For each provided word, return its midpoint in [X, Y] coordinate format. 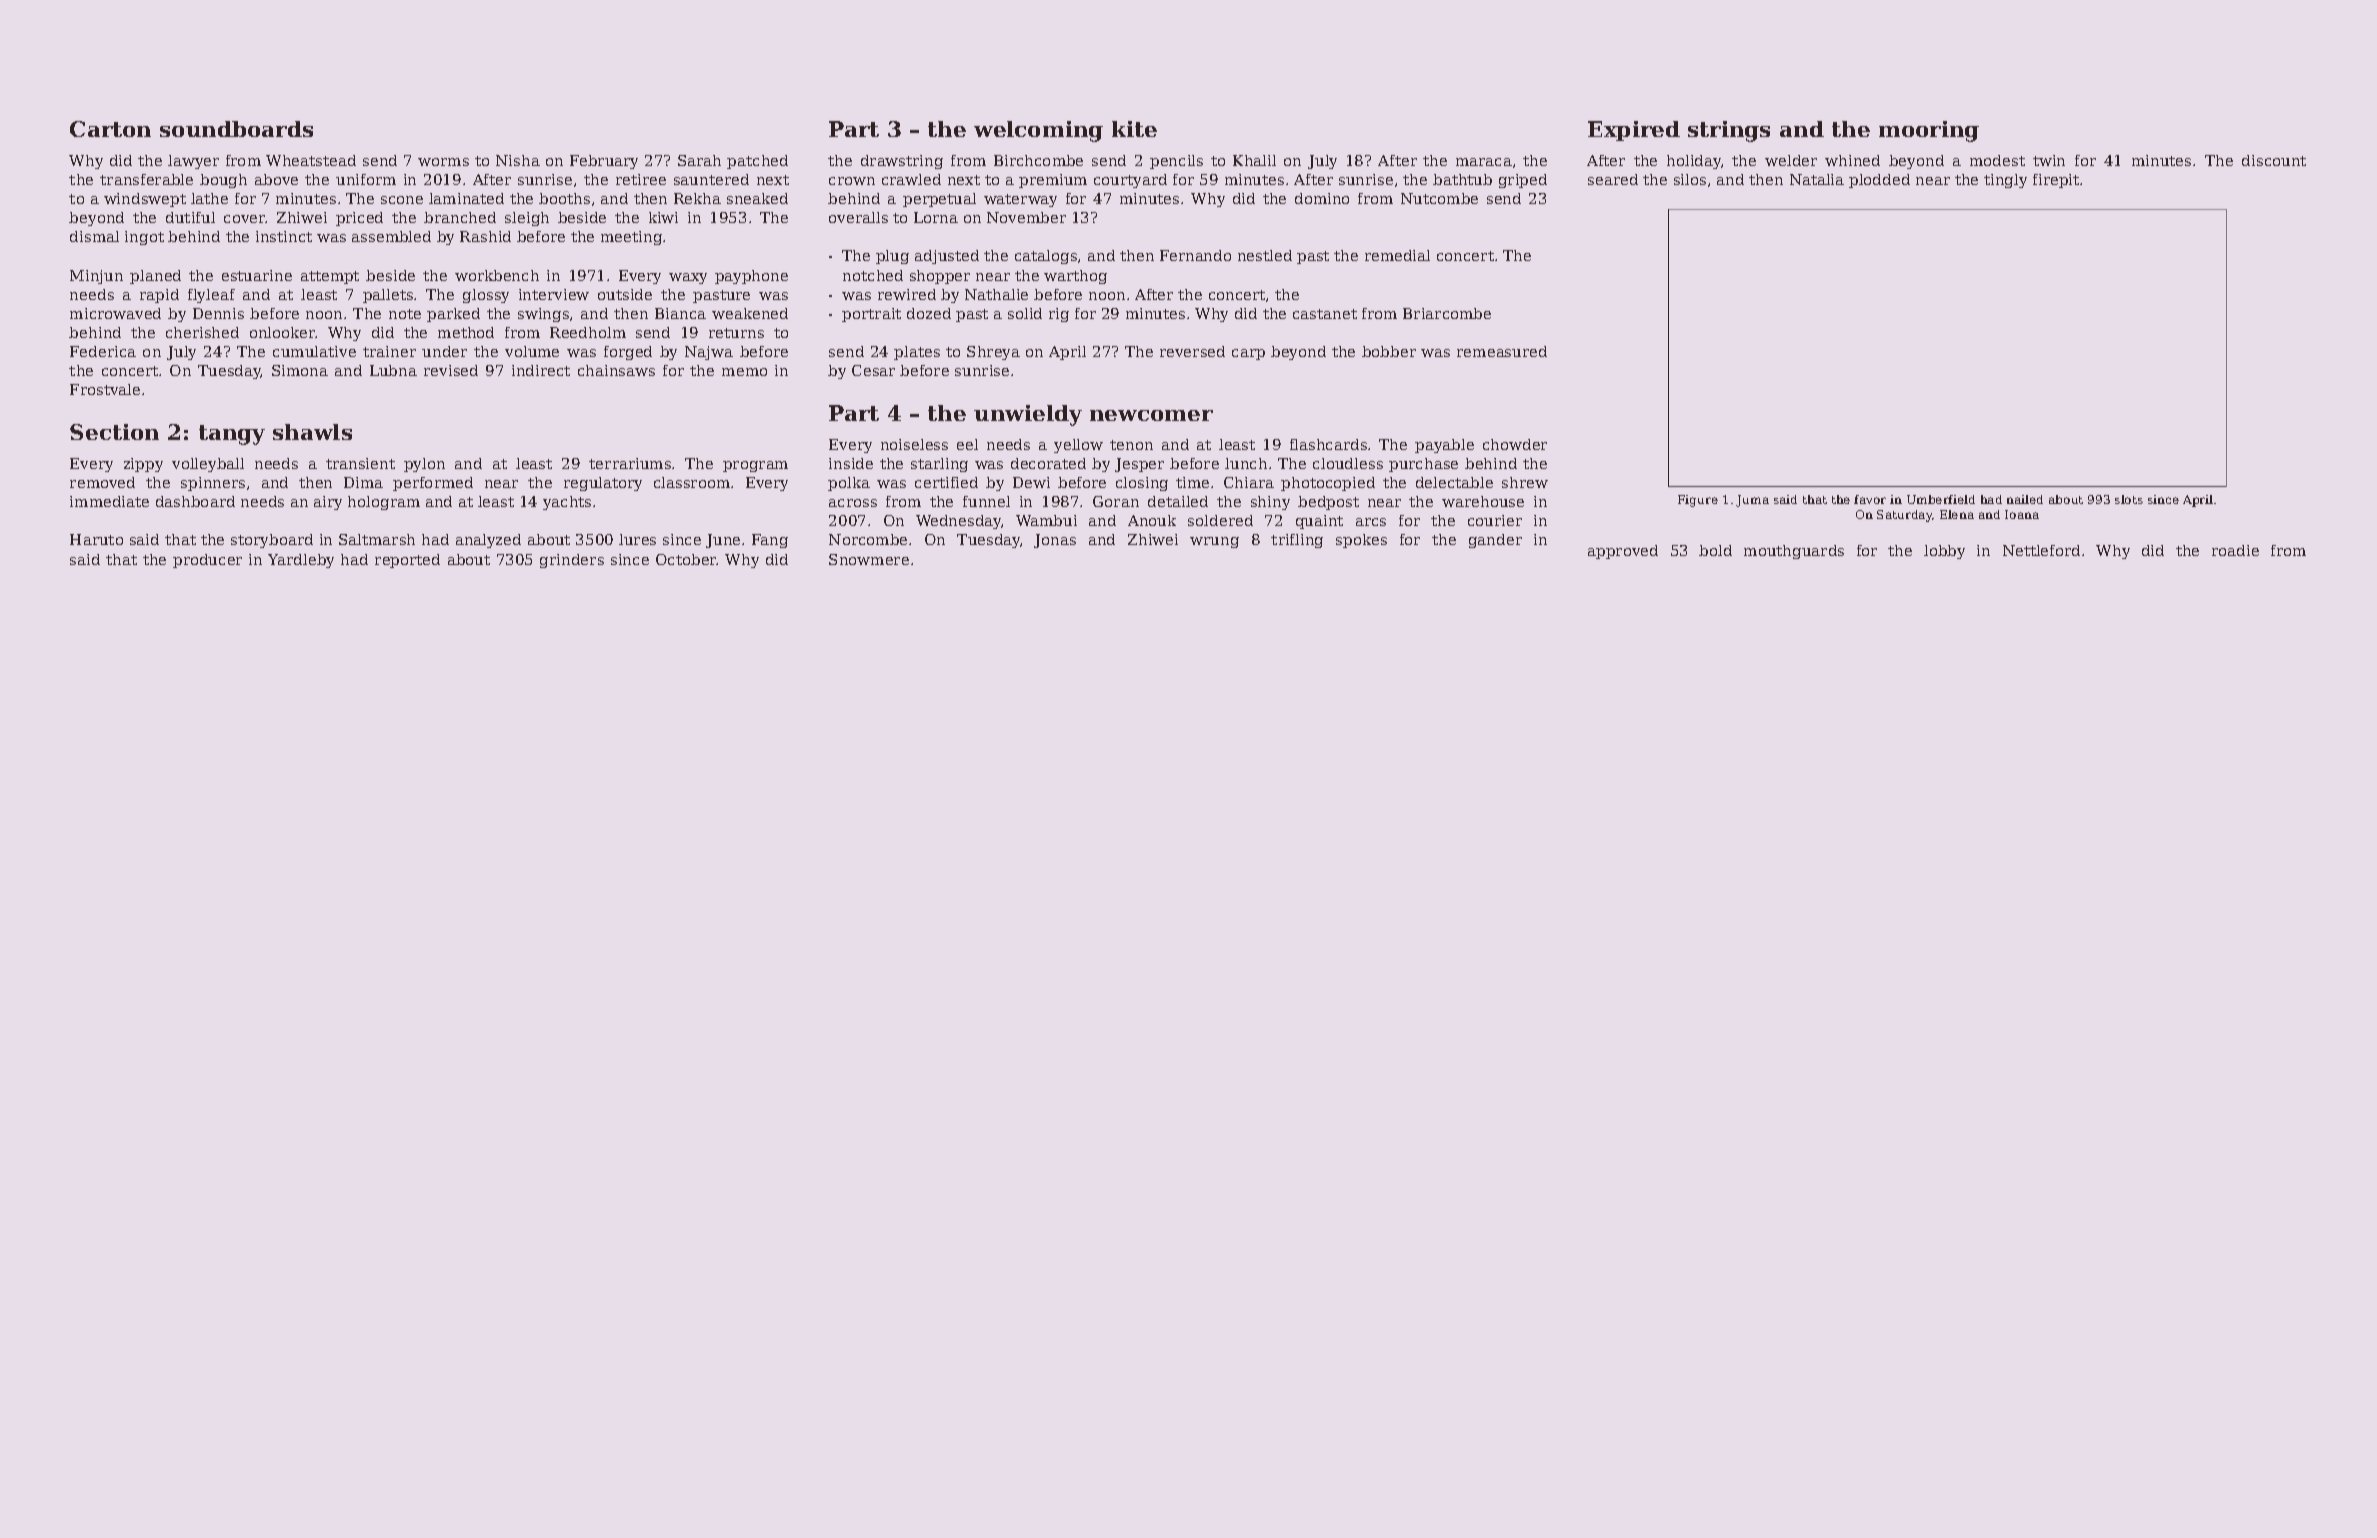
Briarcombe [1447, 313]
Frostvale [105, 389]
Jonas [1055, 541]
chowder [1515, 444]
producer [207, 561]
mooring [1929, 131]
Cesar [873, 370]
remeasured [1502, 351]
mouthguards [1794, 552]
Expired [1634, 131]
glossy [486, 296]
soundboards [236, 129]
